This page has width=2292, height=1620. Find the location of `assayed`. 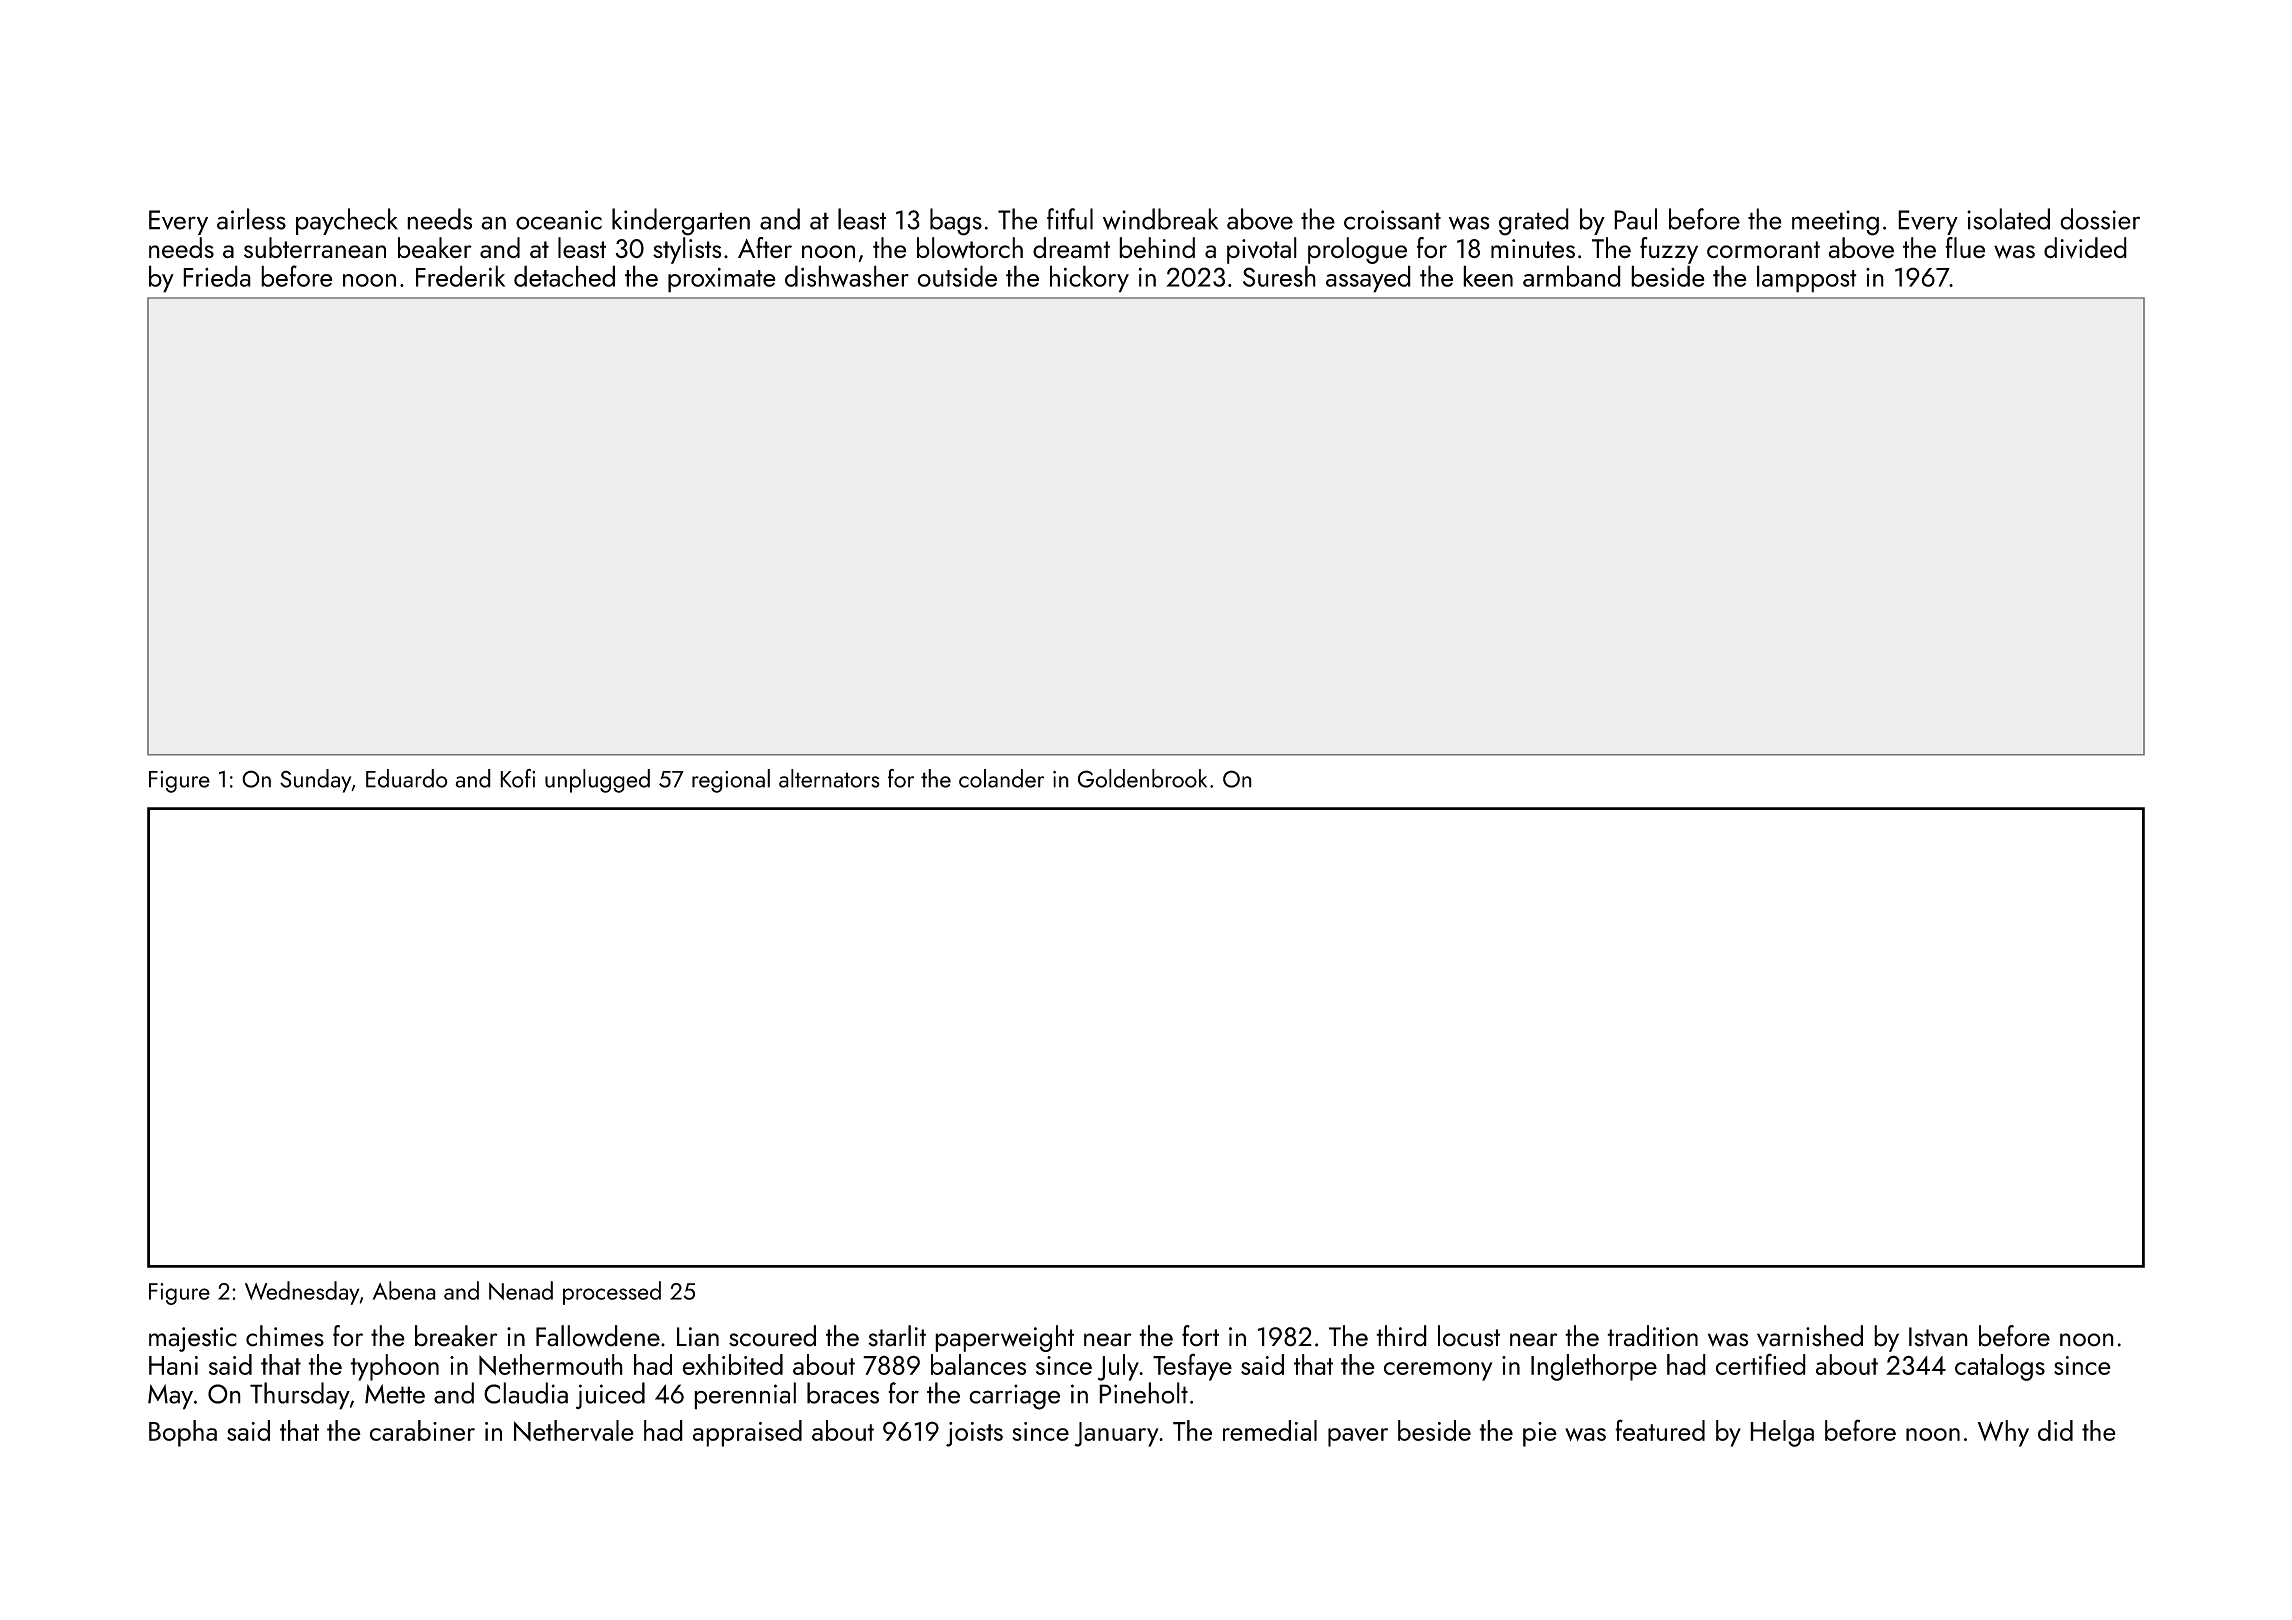

assayed is located at coordinates (1368, 279).
